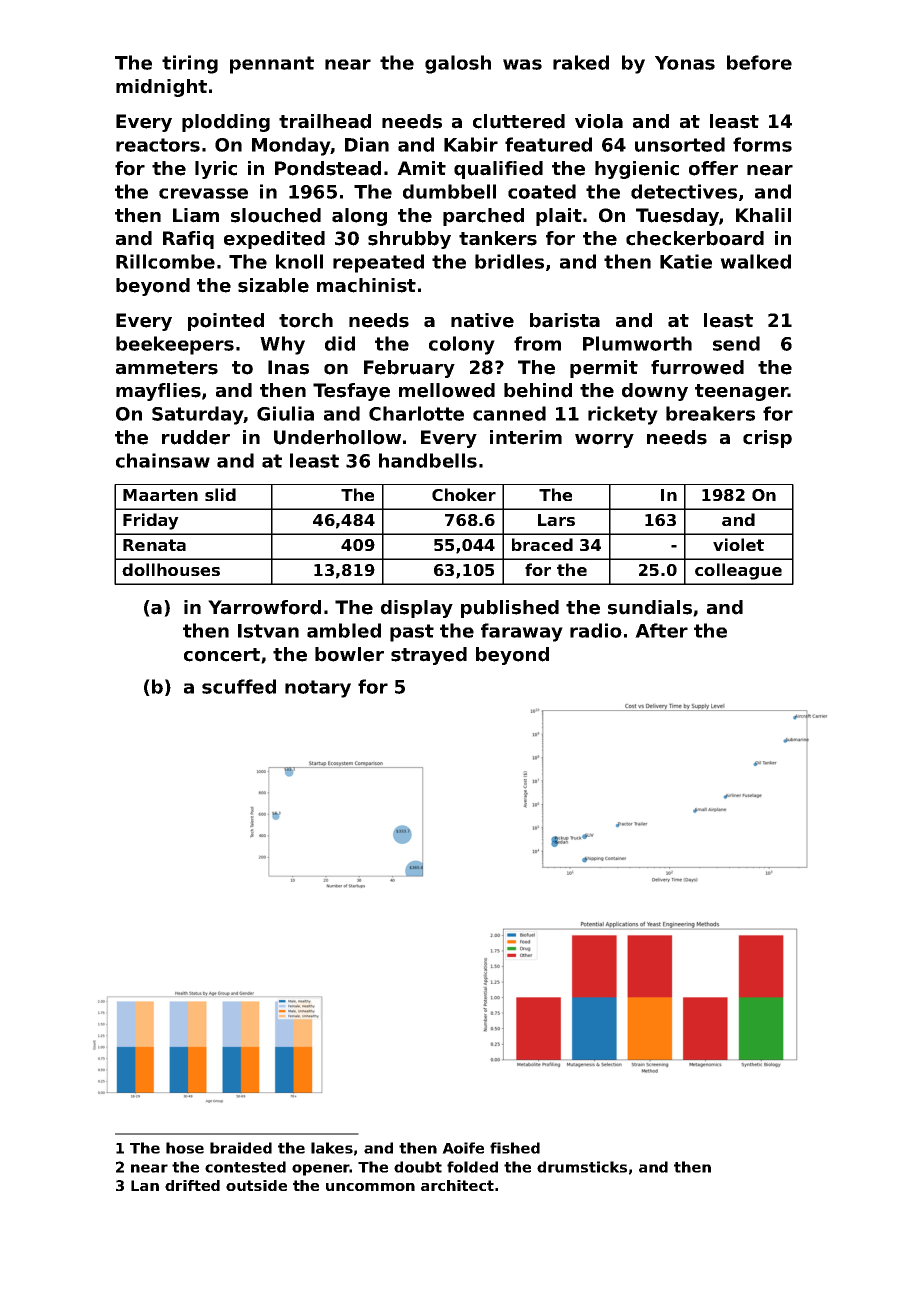  I want to click on worry, so click(604, 441).
